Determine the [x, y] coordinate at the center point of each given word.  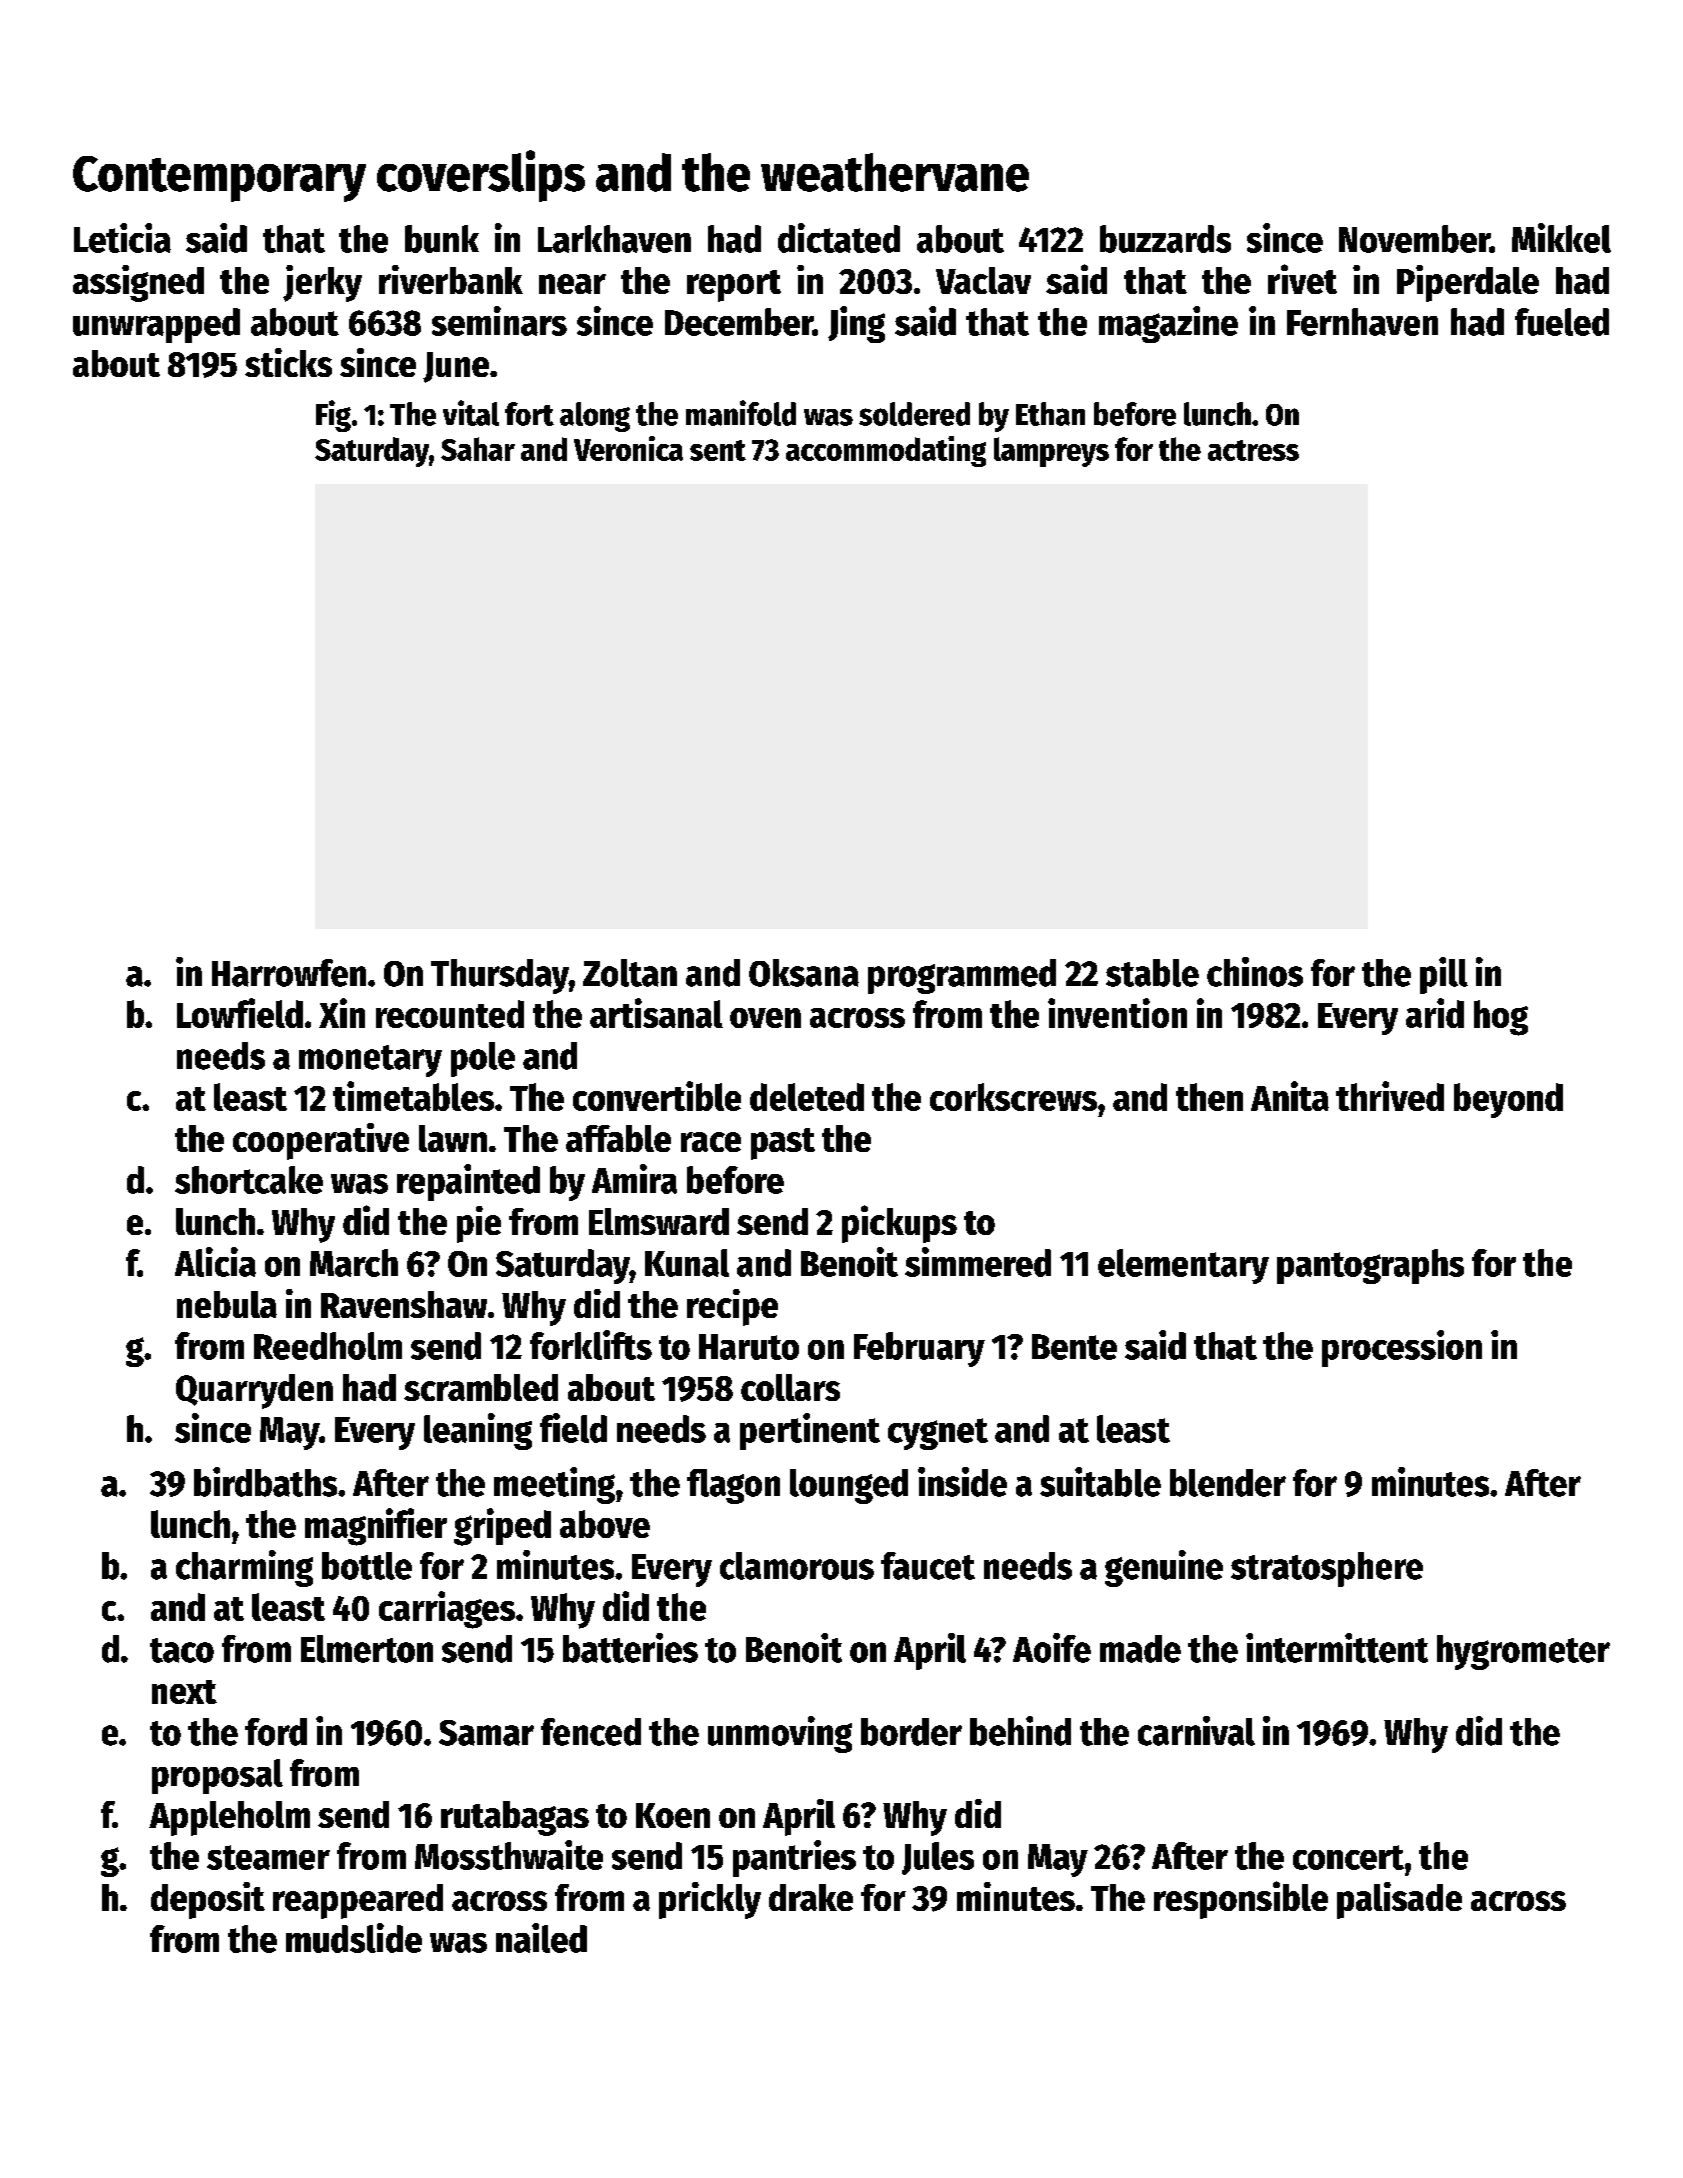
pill [1444, 975]
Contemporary [219, 179]
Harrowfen [289, 973]
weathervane [895, 172]
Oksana [804, 973]
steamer [268, 1857]
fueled [1562, 322]
